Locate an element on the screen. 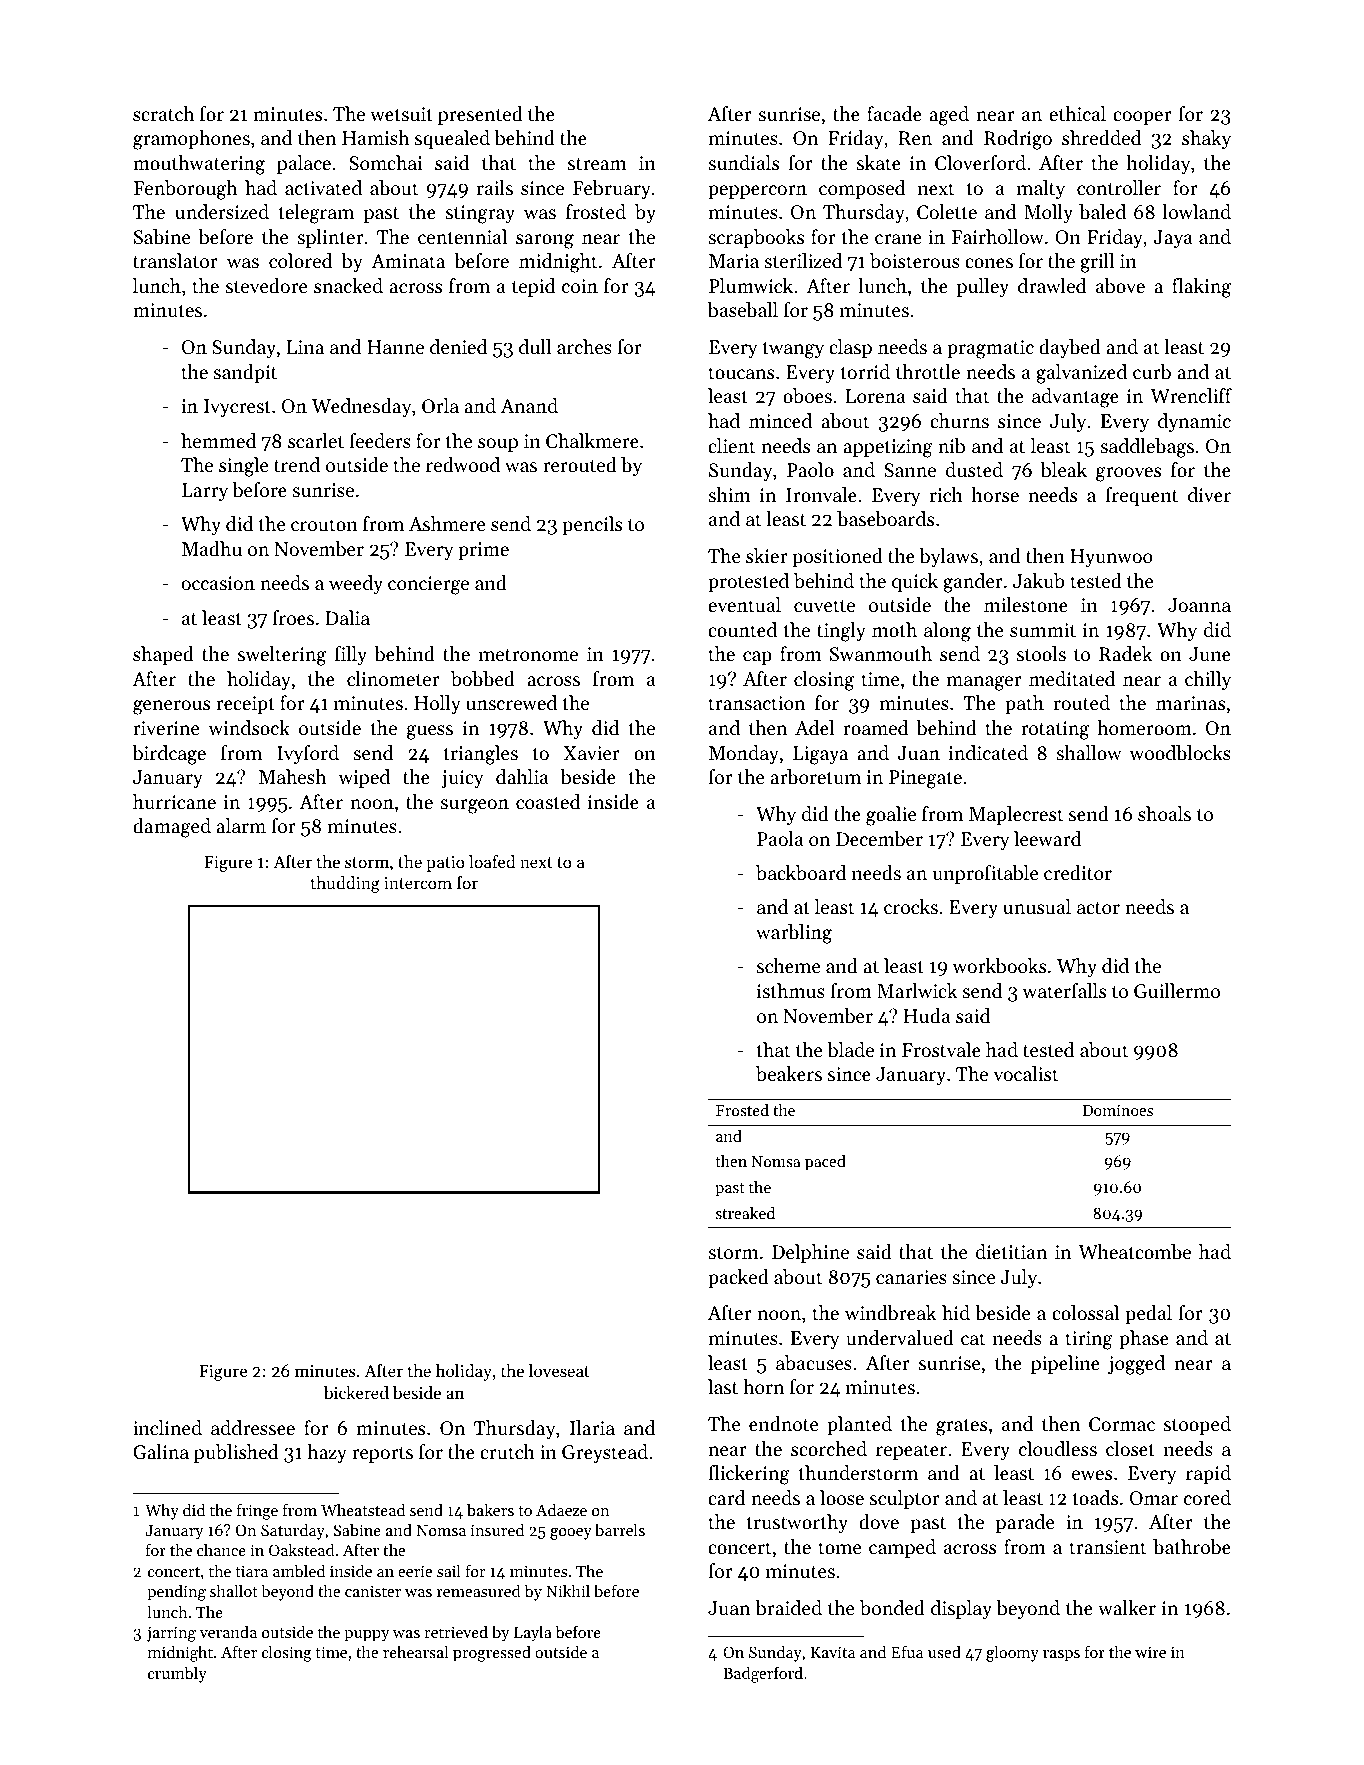 The height and width of the screenshot is (1765, 1364). sweltering is located at coordinates (282, 656).
